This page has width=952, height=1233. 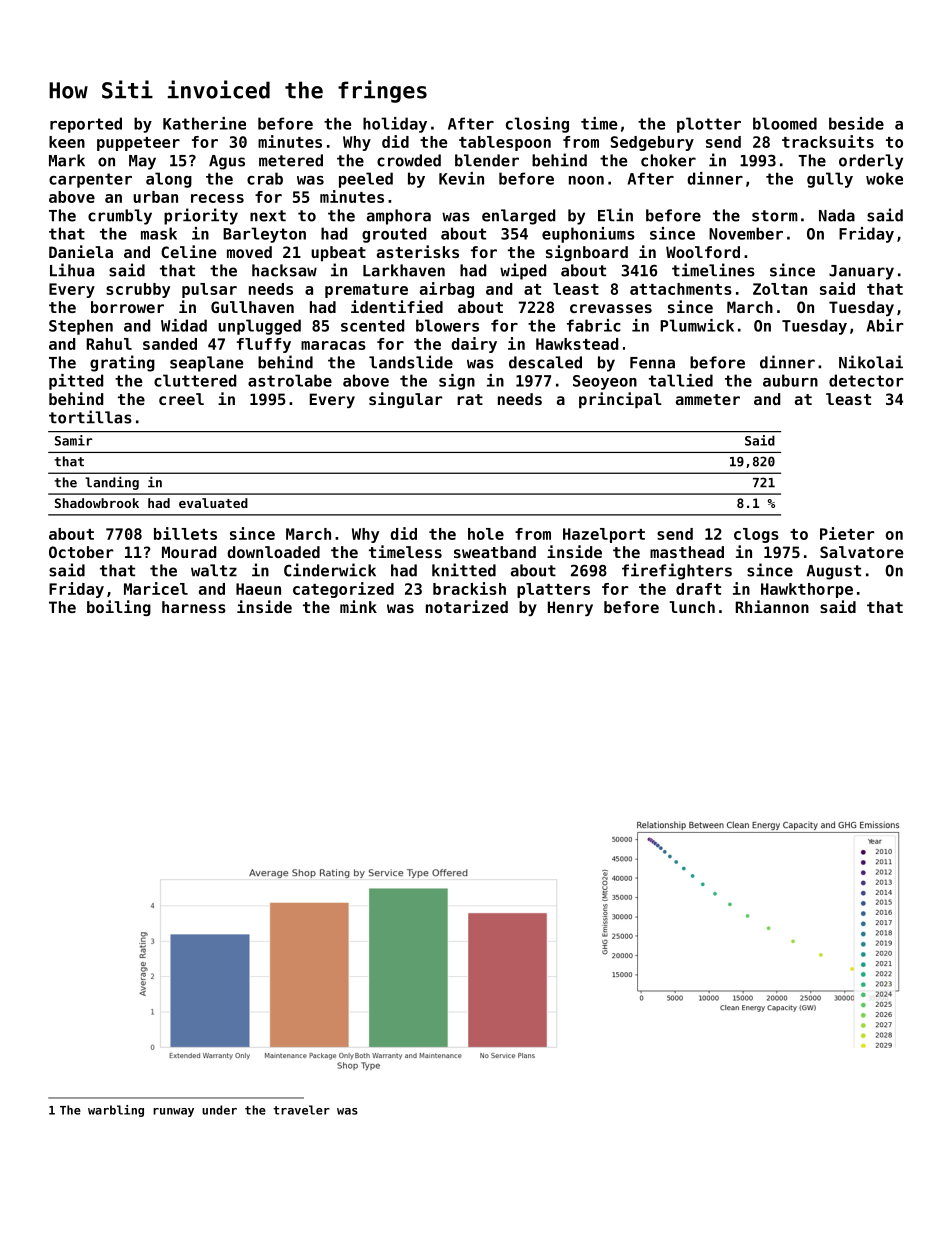 I want to click on detector, so click(x=866, y=380).
